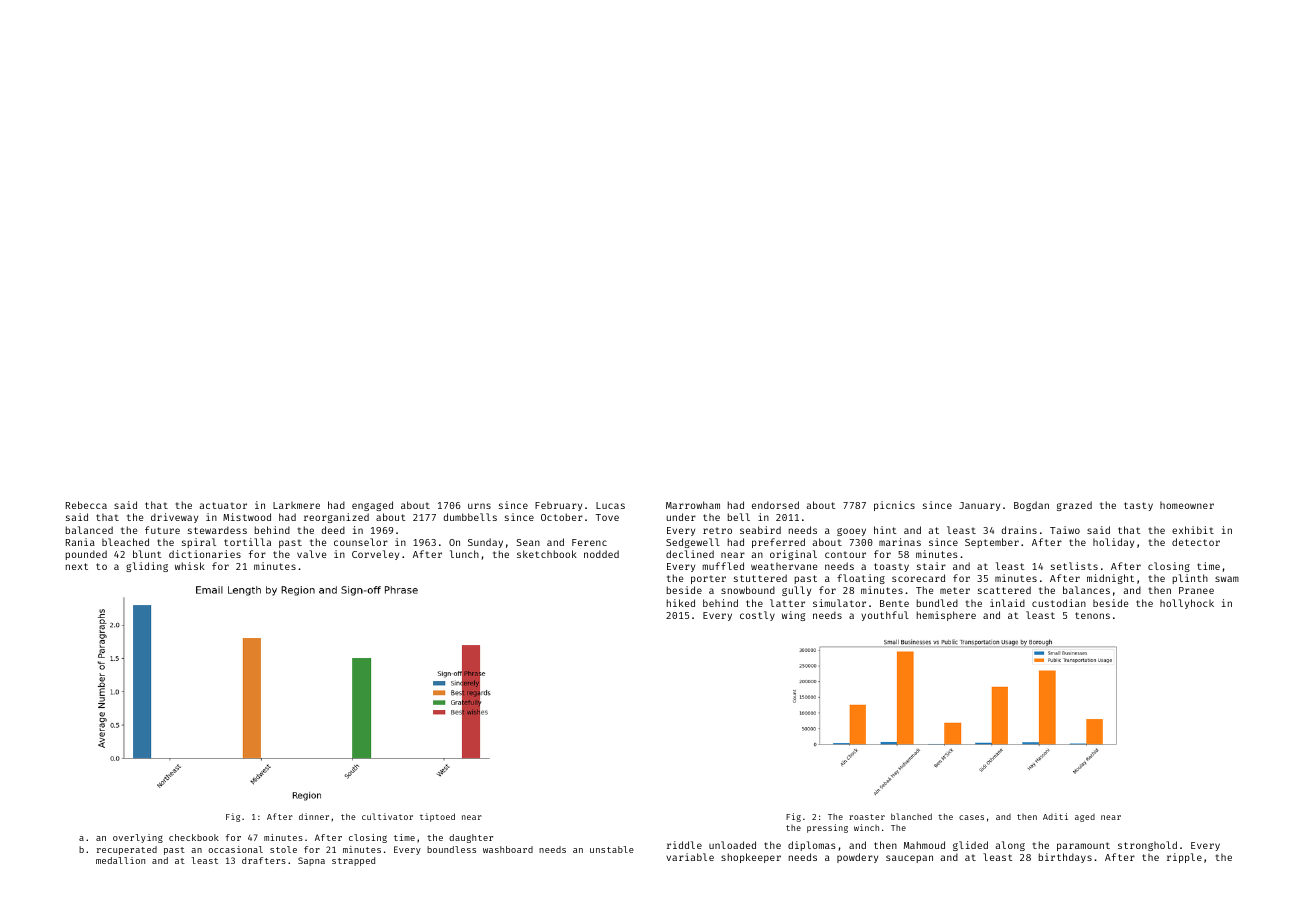 Image resolution: width=1308 pixels, height=924 pixels. I want to click on costly, so click(757, 616).
